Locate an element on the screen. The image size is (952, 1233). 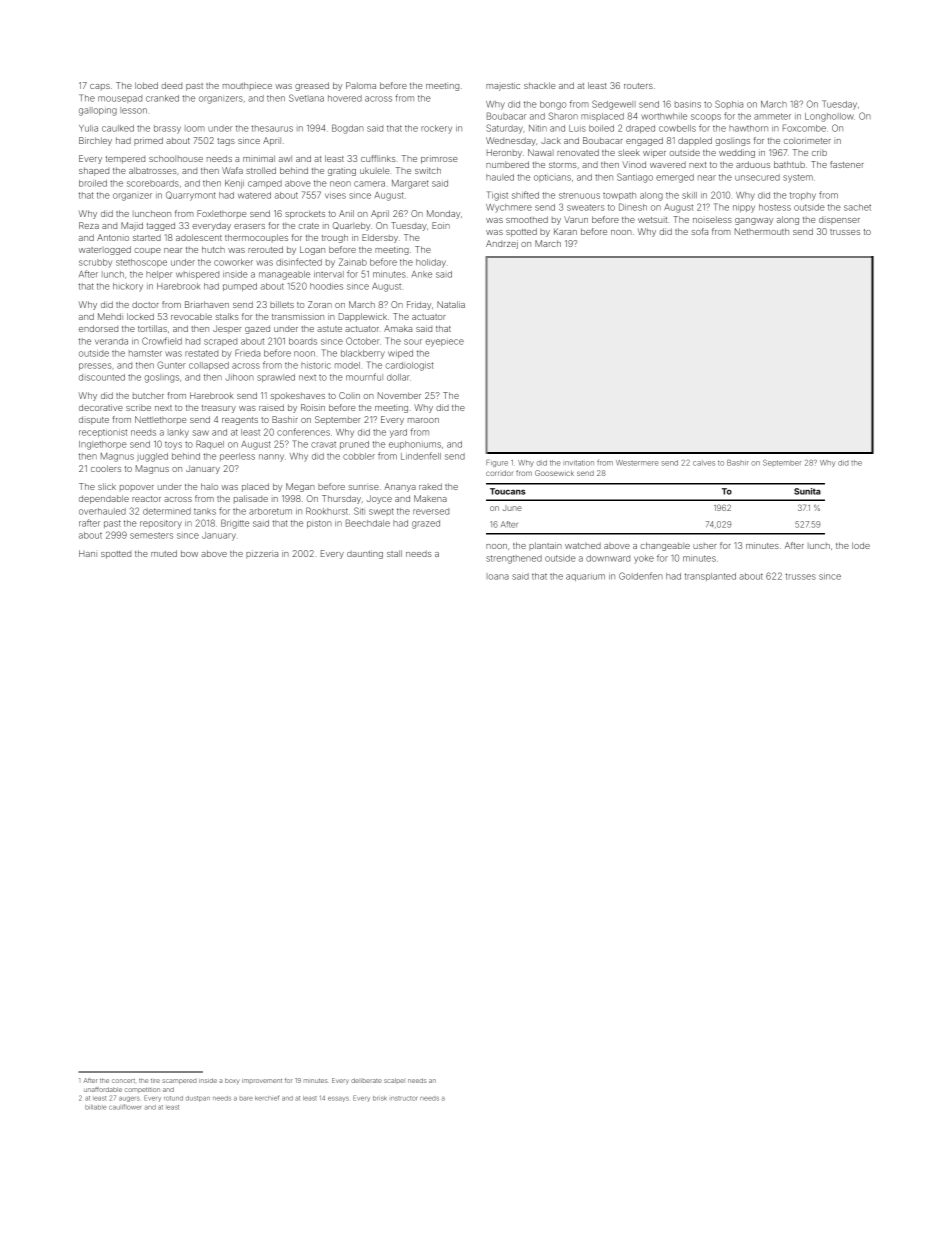
instructor is located at coordinates (404, 1098).
